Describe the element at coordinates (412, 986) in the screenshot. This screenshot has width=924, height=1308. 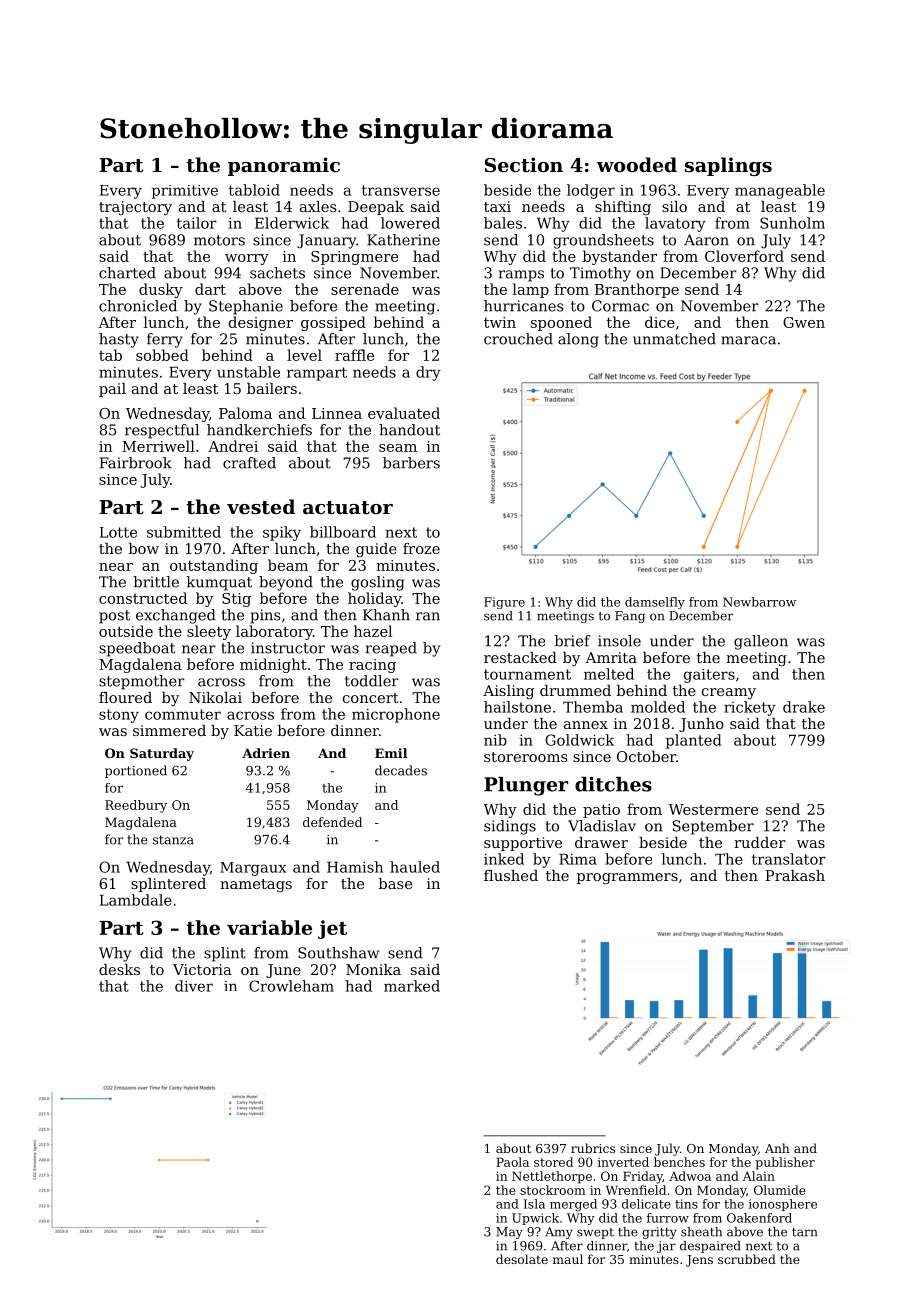
I see `marked` at that location.
